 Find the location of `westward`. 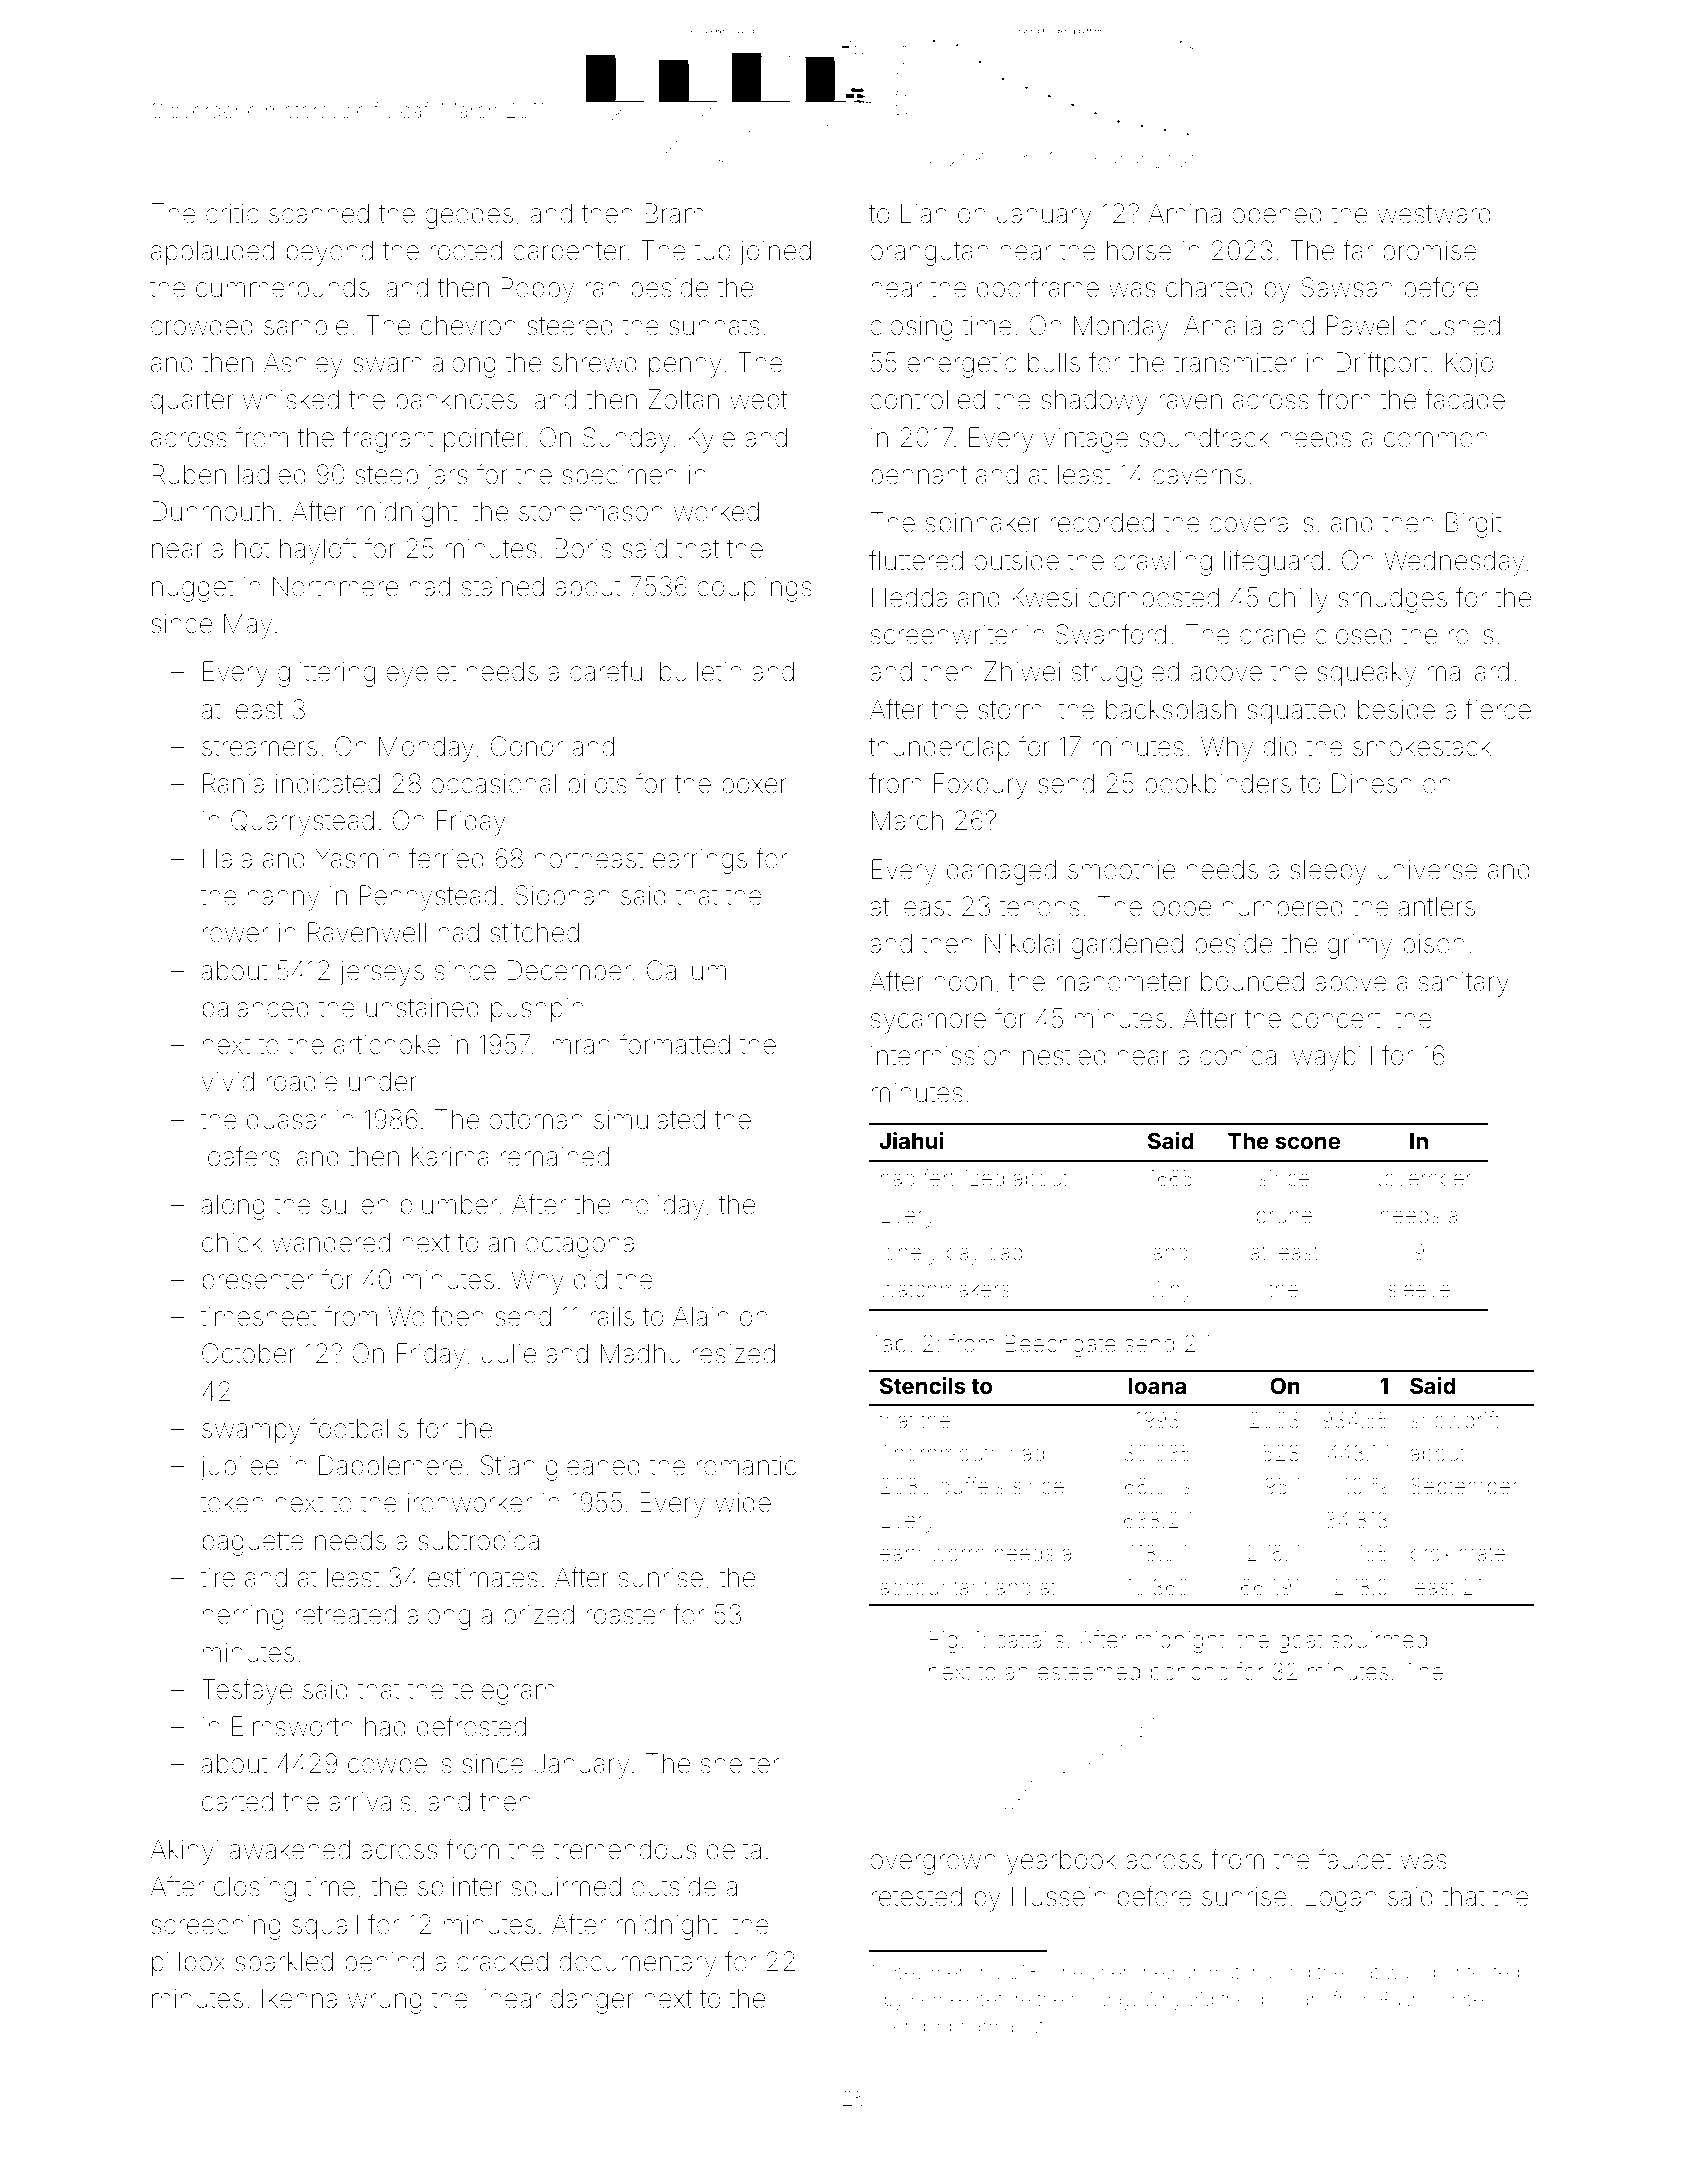

westward is located at coordinates (1434, 214).
